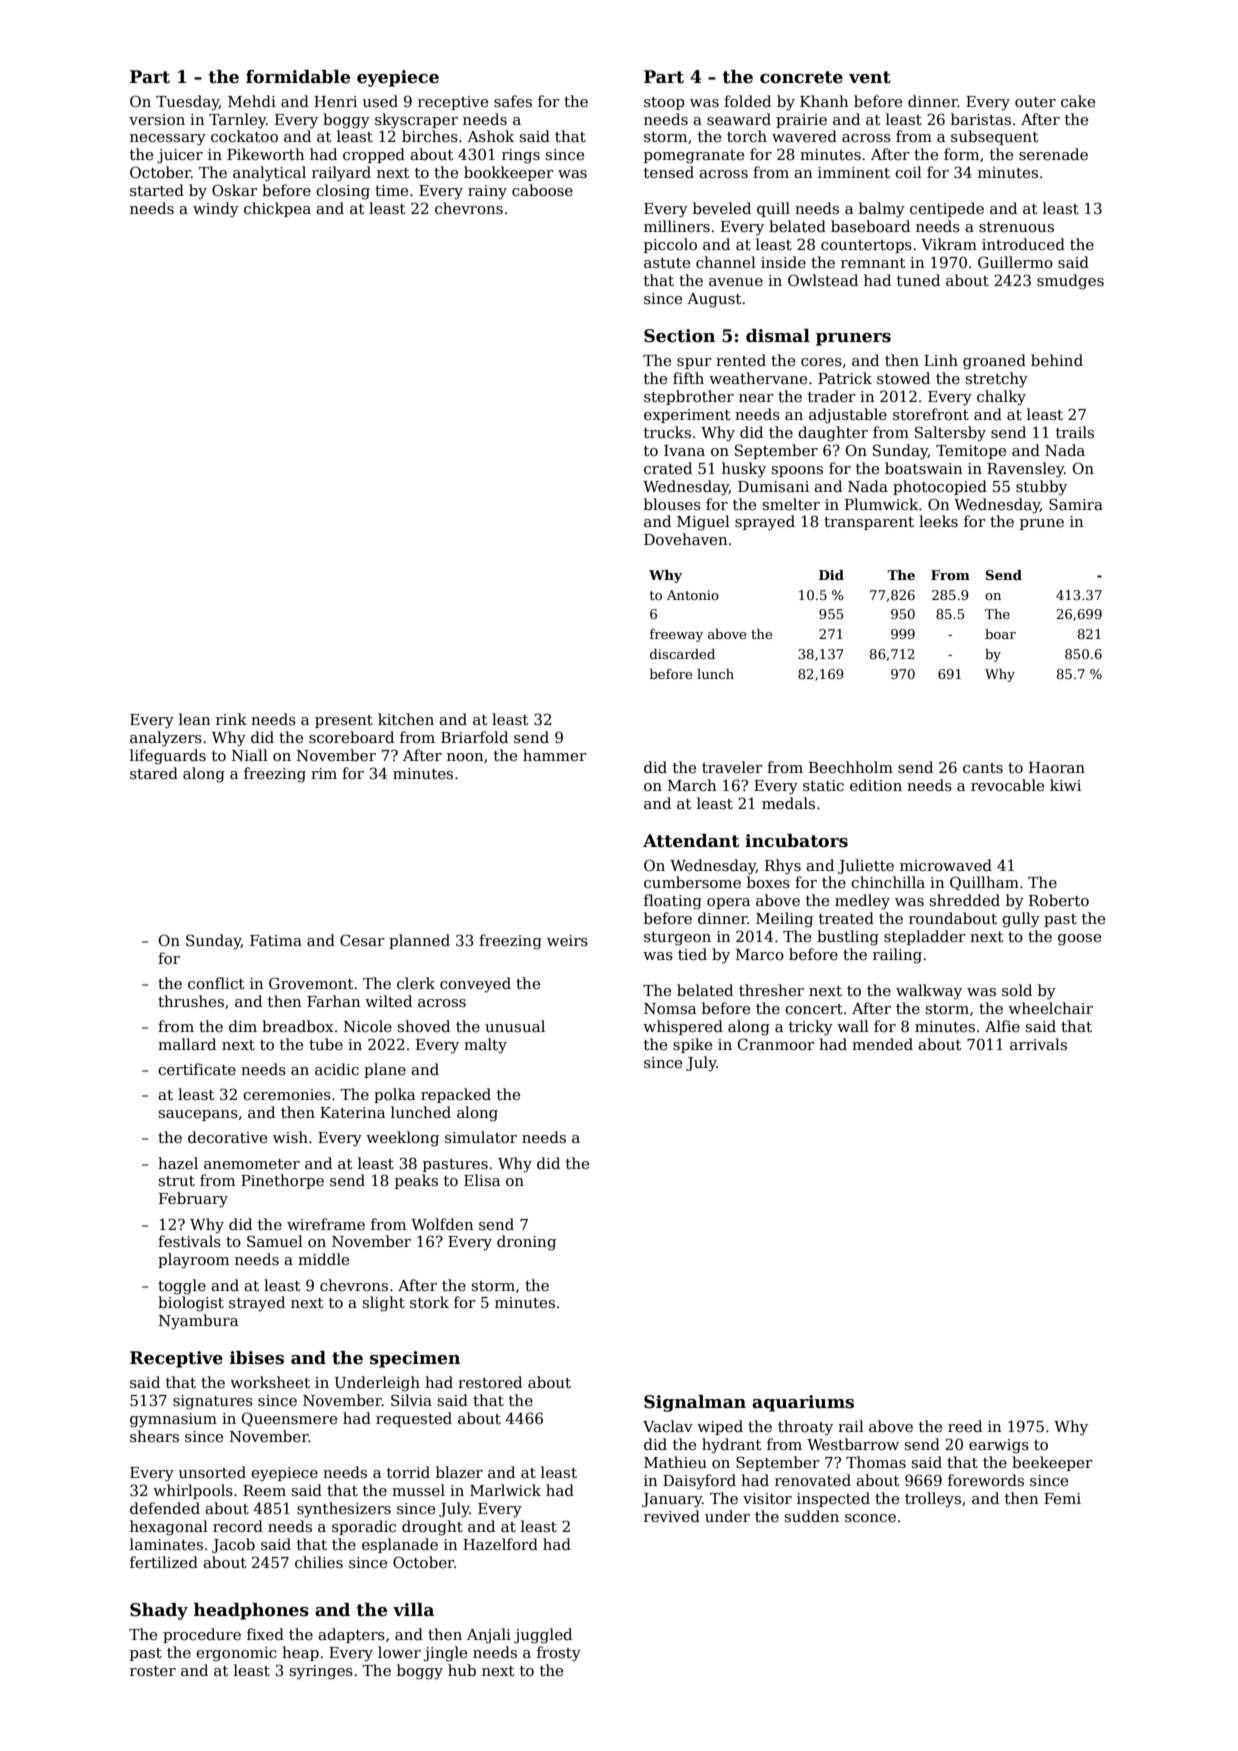 This document has width=1238, height=1751. Describe the element at coordinates (252, 101) in the document. I see `Mehdi` at that location.
